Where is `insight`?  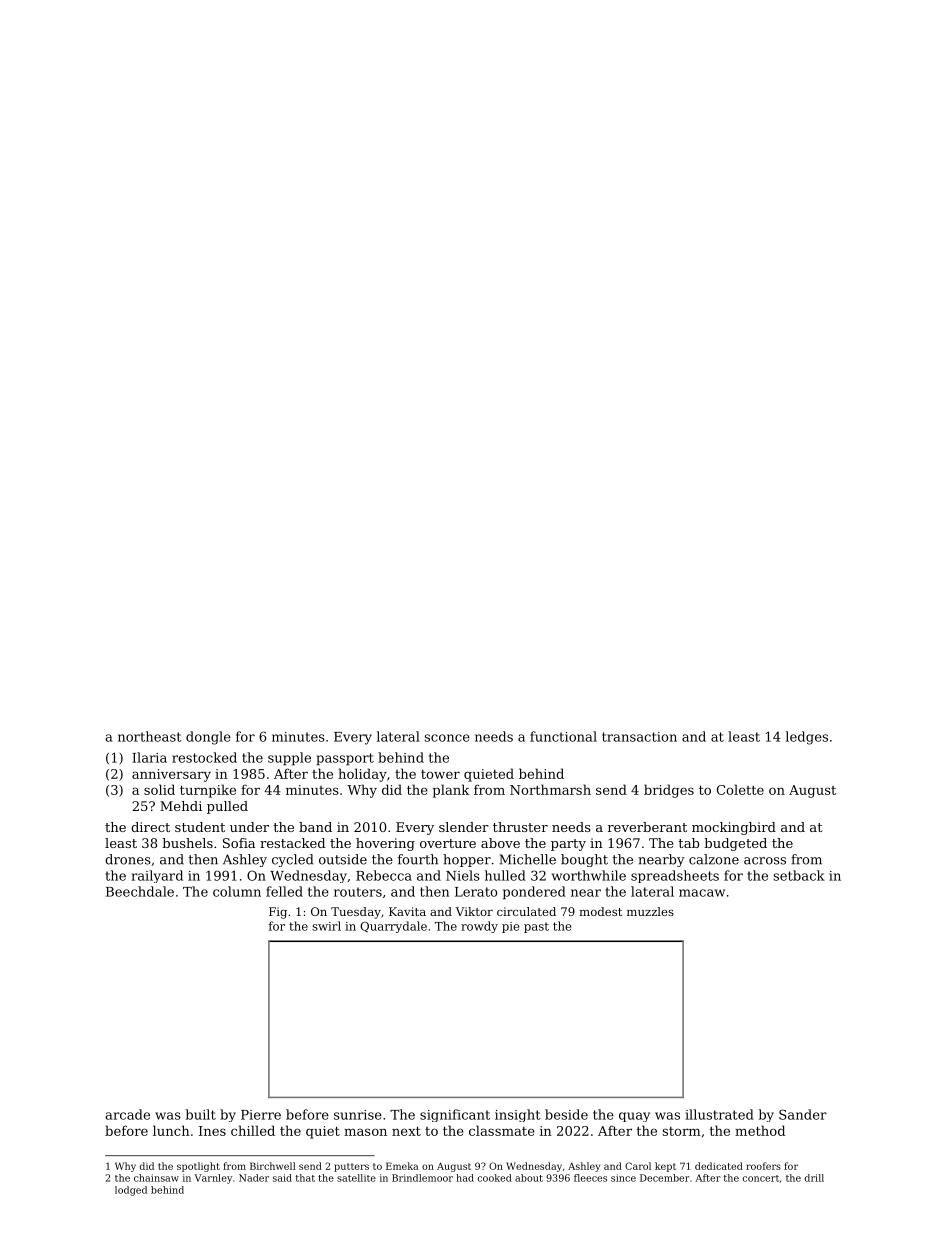
insight is located at coordinates (518, 1115).
